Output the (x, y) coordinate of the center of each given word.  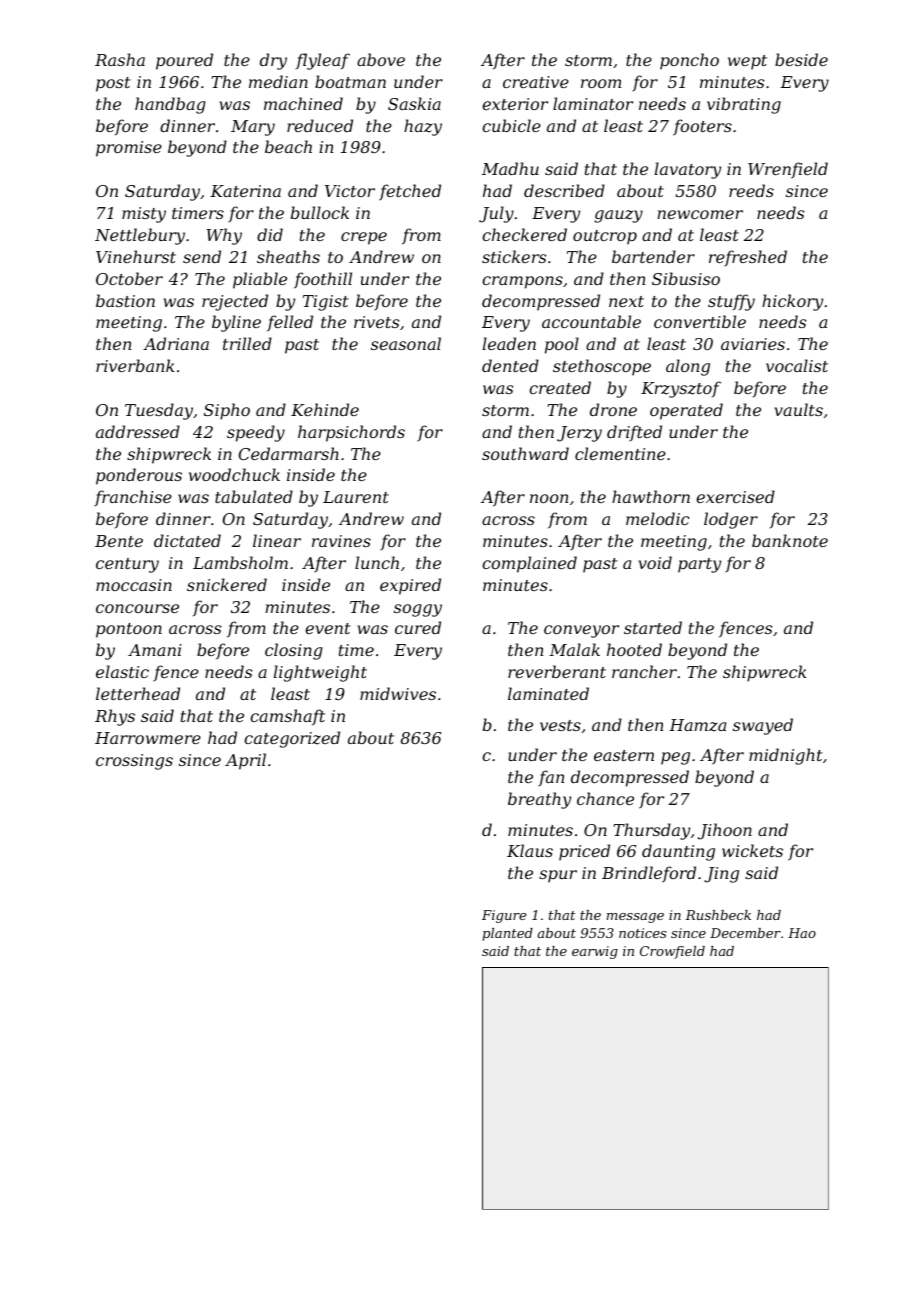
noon (549, 498)
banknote (790, 540)
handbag (170, 105)
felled (290, 323)
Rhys (115, 717)
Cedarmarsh (289, 453)
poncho (689, 61)
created (560, 387)
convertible (700, 321)
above (381, 59)
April (245, 761)
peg (675, 758)
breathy (539, 800)
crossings (134, 762)
